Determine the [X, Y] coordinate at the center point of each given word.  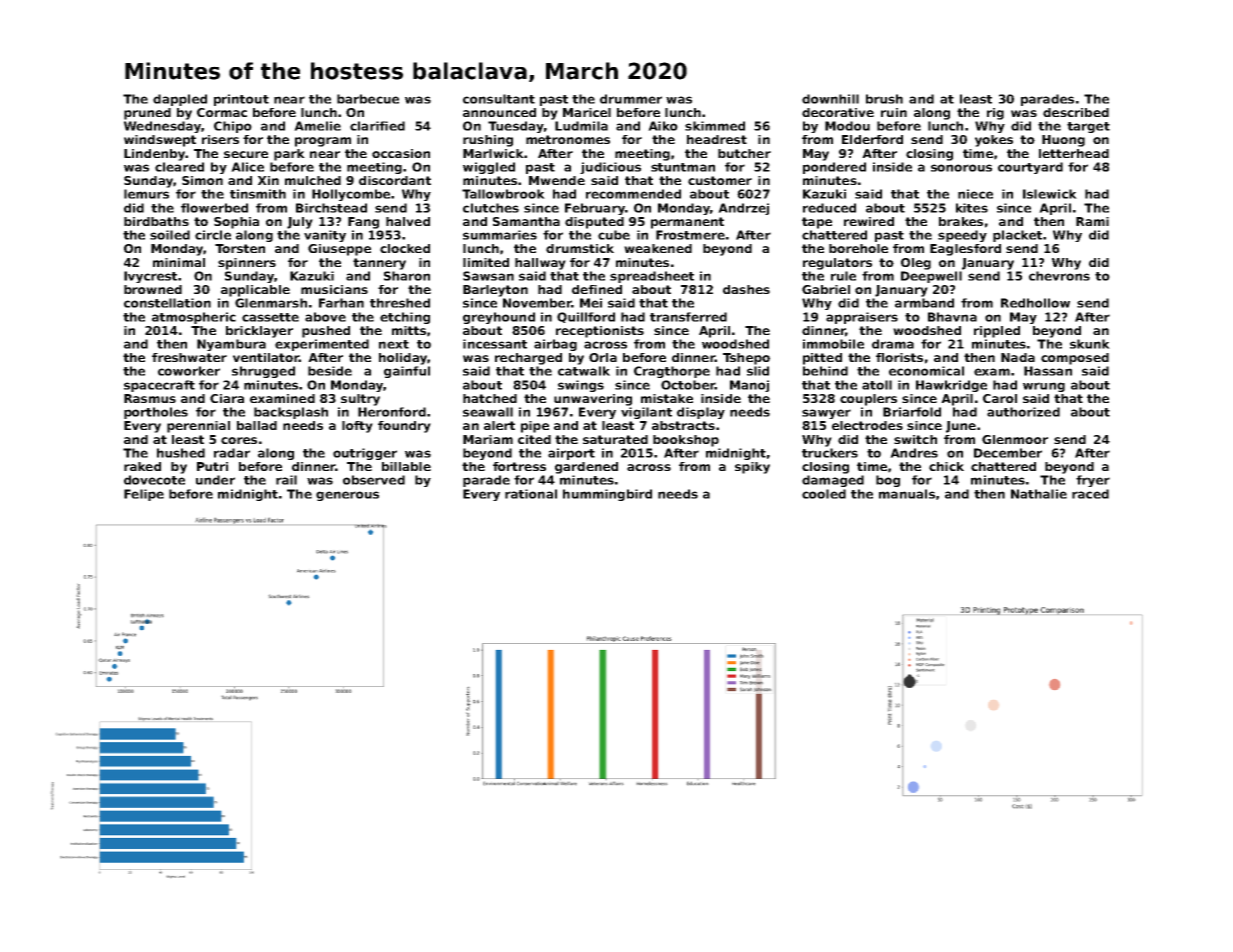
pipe [535, 427]
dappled [180, 100]
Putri [212, 466]
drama [893, 344]
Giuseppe [339, 250]
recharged [528, 359]
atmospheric [194, 318]
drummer [631, 99]
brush [884, 99]
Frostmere [690, 235]
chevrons [1059, 276]
